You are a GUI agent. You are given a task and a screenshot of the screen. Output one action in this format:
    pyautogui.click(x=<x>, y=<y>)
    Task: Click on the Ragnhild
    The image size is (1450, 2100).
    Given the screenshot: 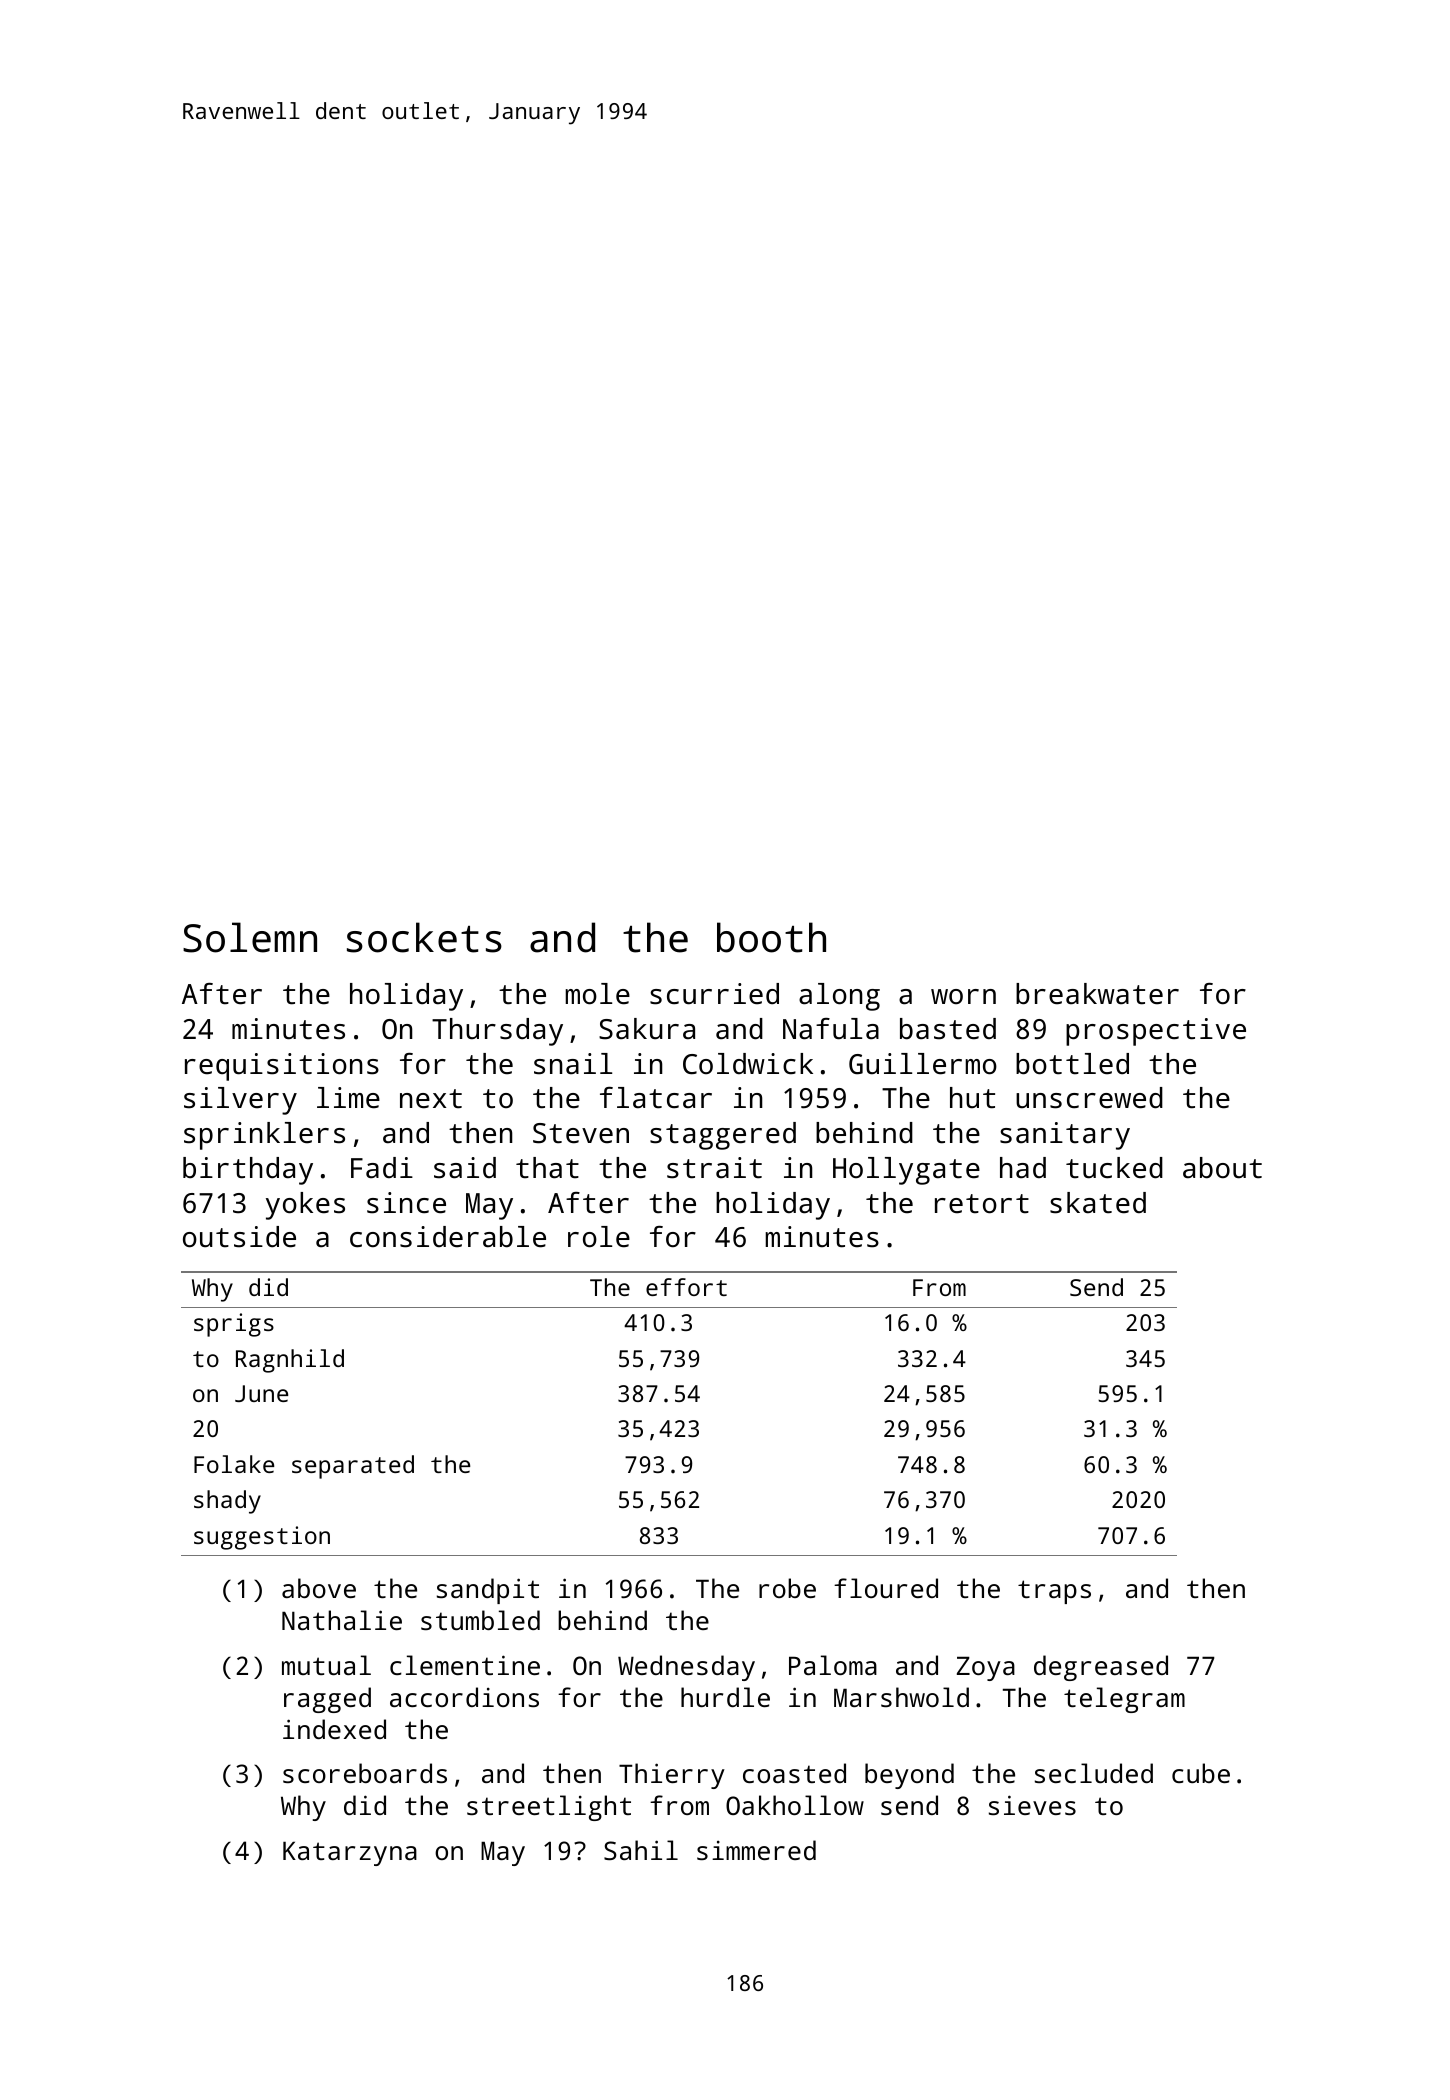 What is the action you would take?
    pyautogui.click(x=290, y=1361)
